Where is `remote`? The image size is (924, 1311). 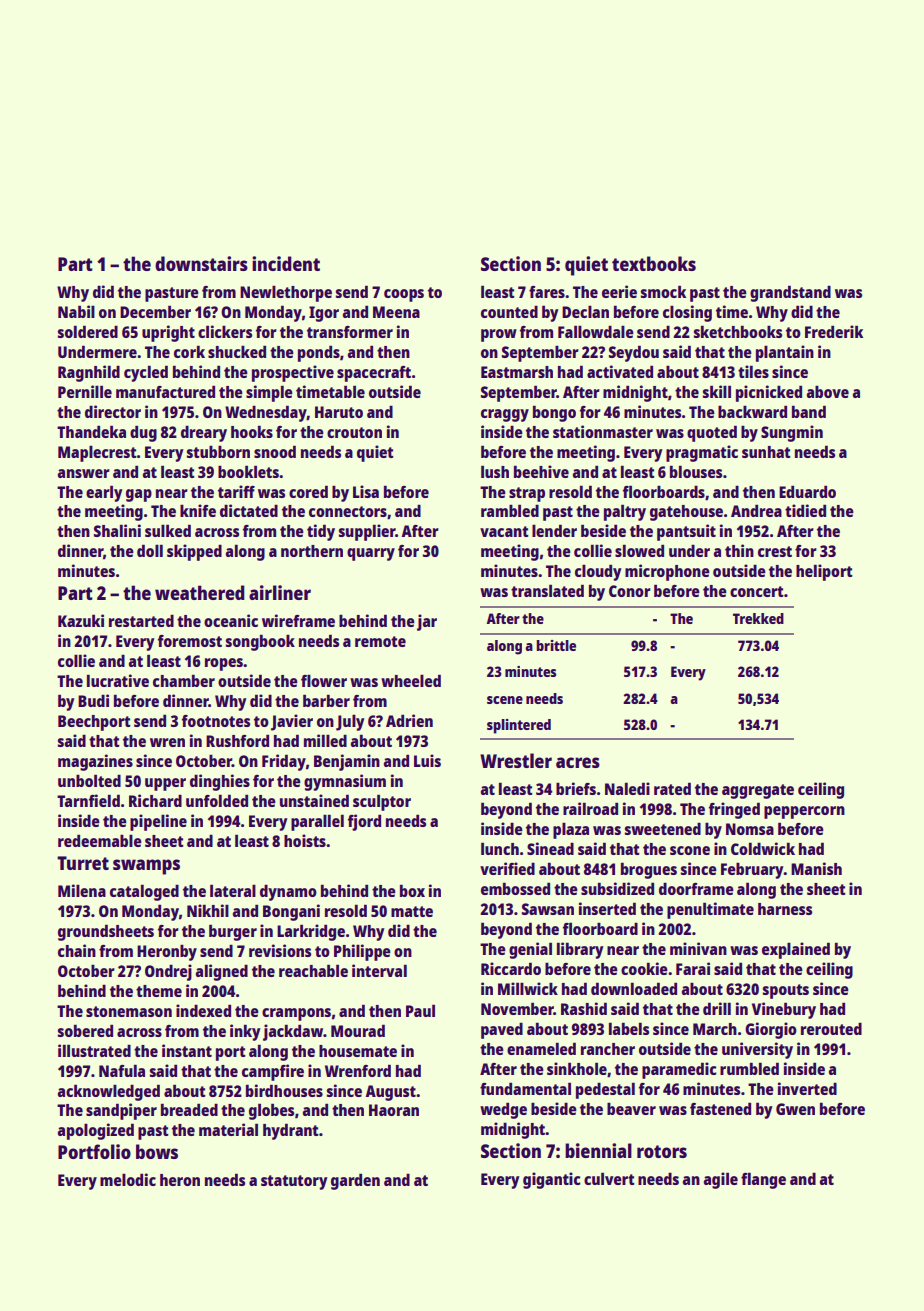
remote is located at coordinates (380, 641).
